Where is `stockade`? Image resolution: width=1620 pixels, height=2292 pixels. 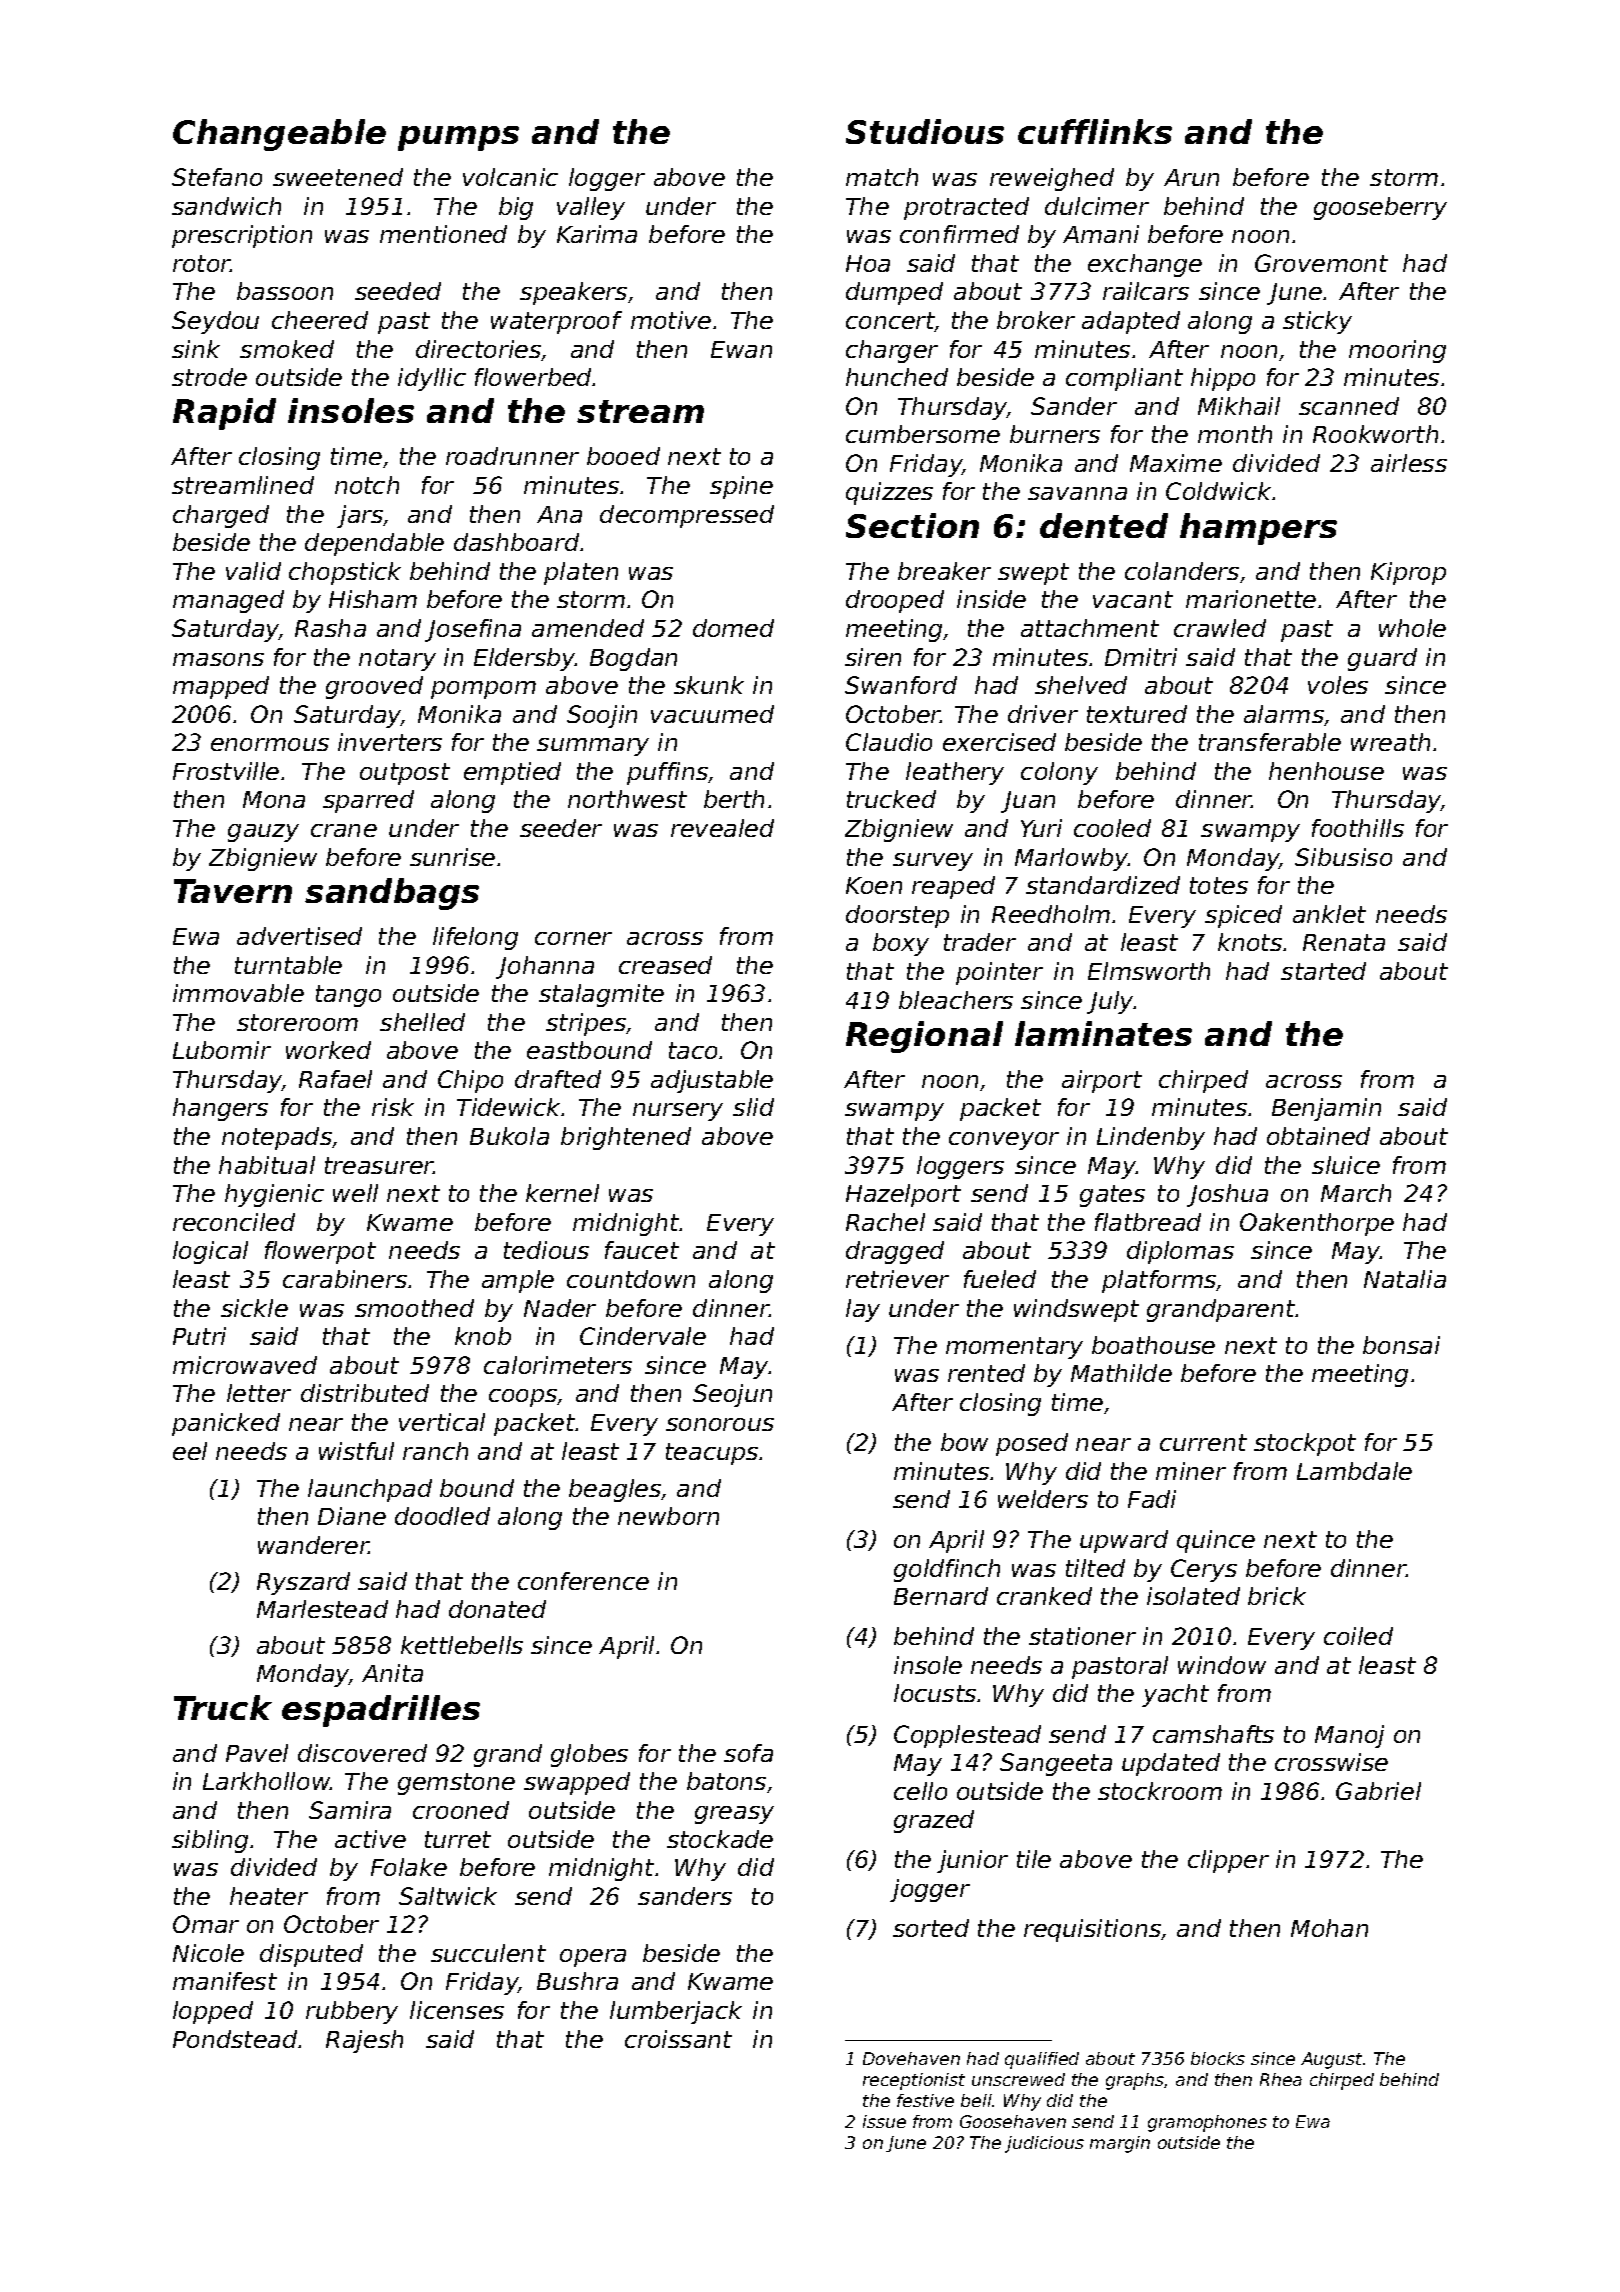 stockade is located at coordinates (720, 1839).
